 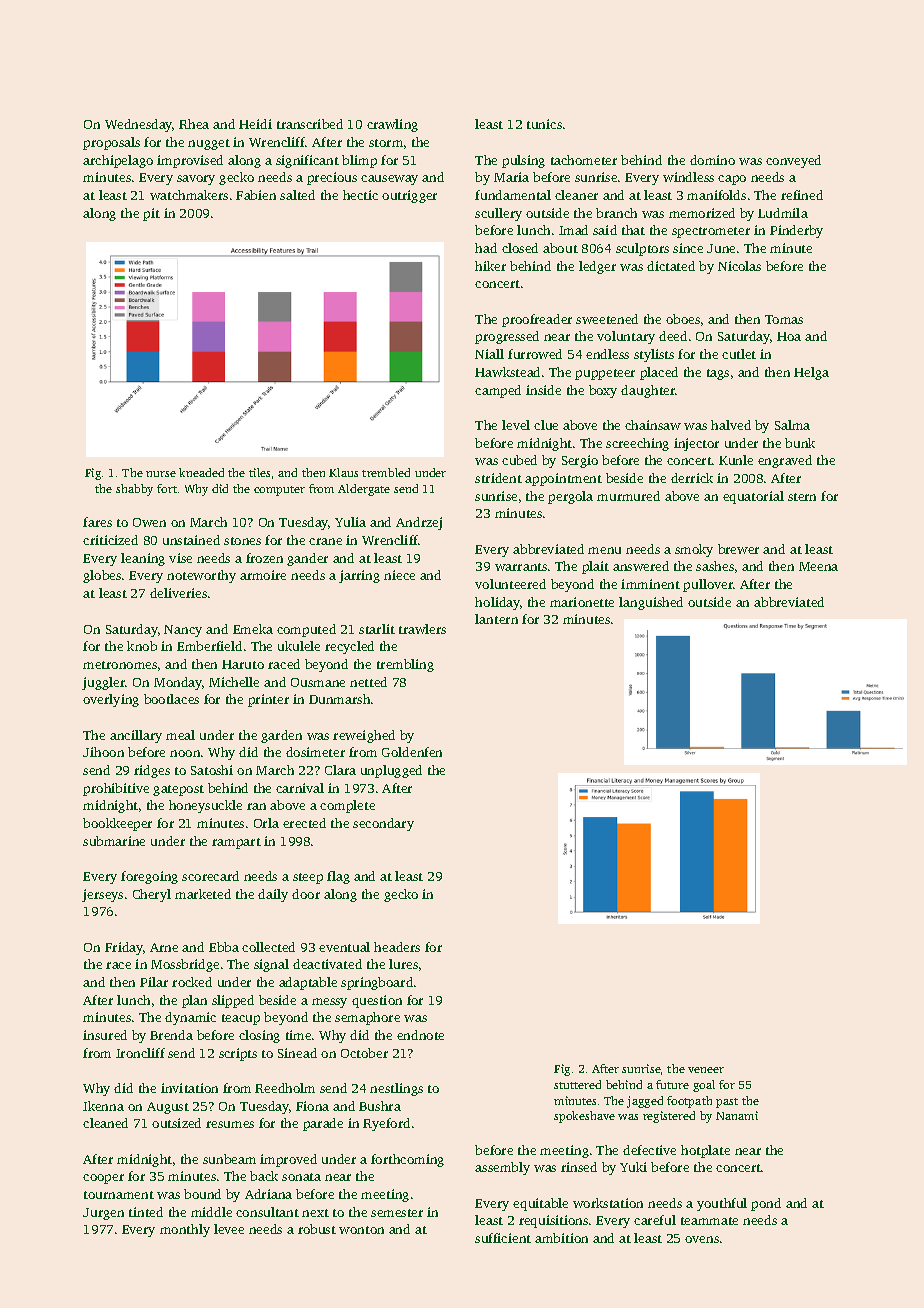 I want to click on Clara, so click(x=340, y=770).
